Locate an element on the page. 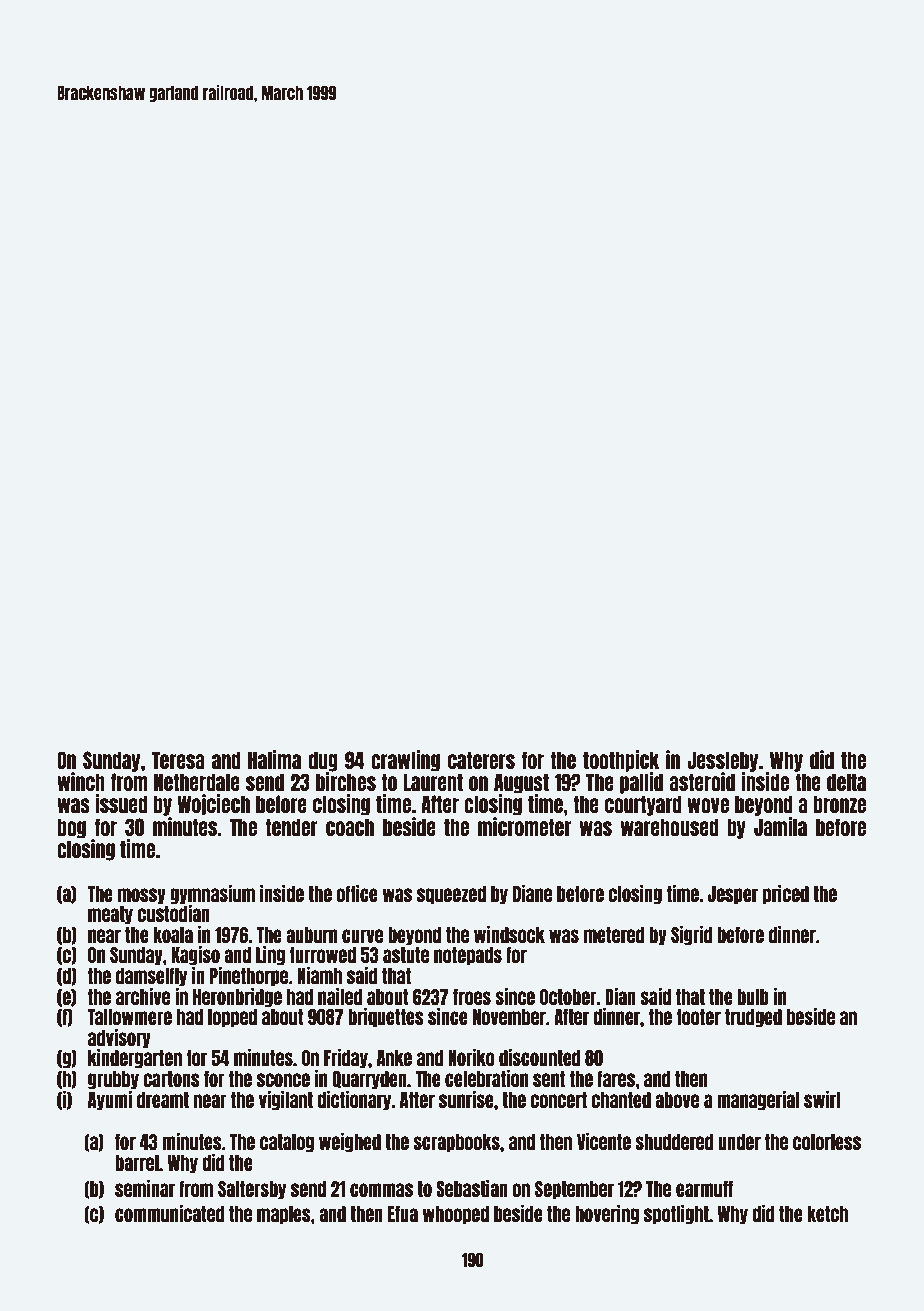 The height and width of the image is (1311, 924). Saltersby is located at coordinates (252, 1190).
